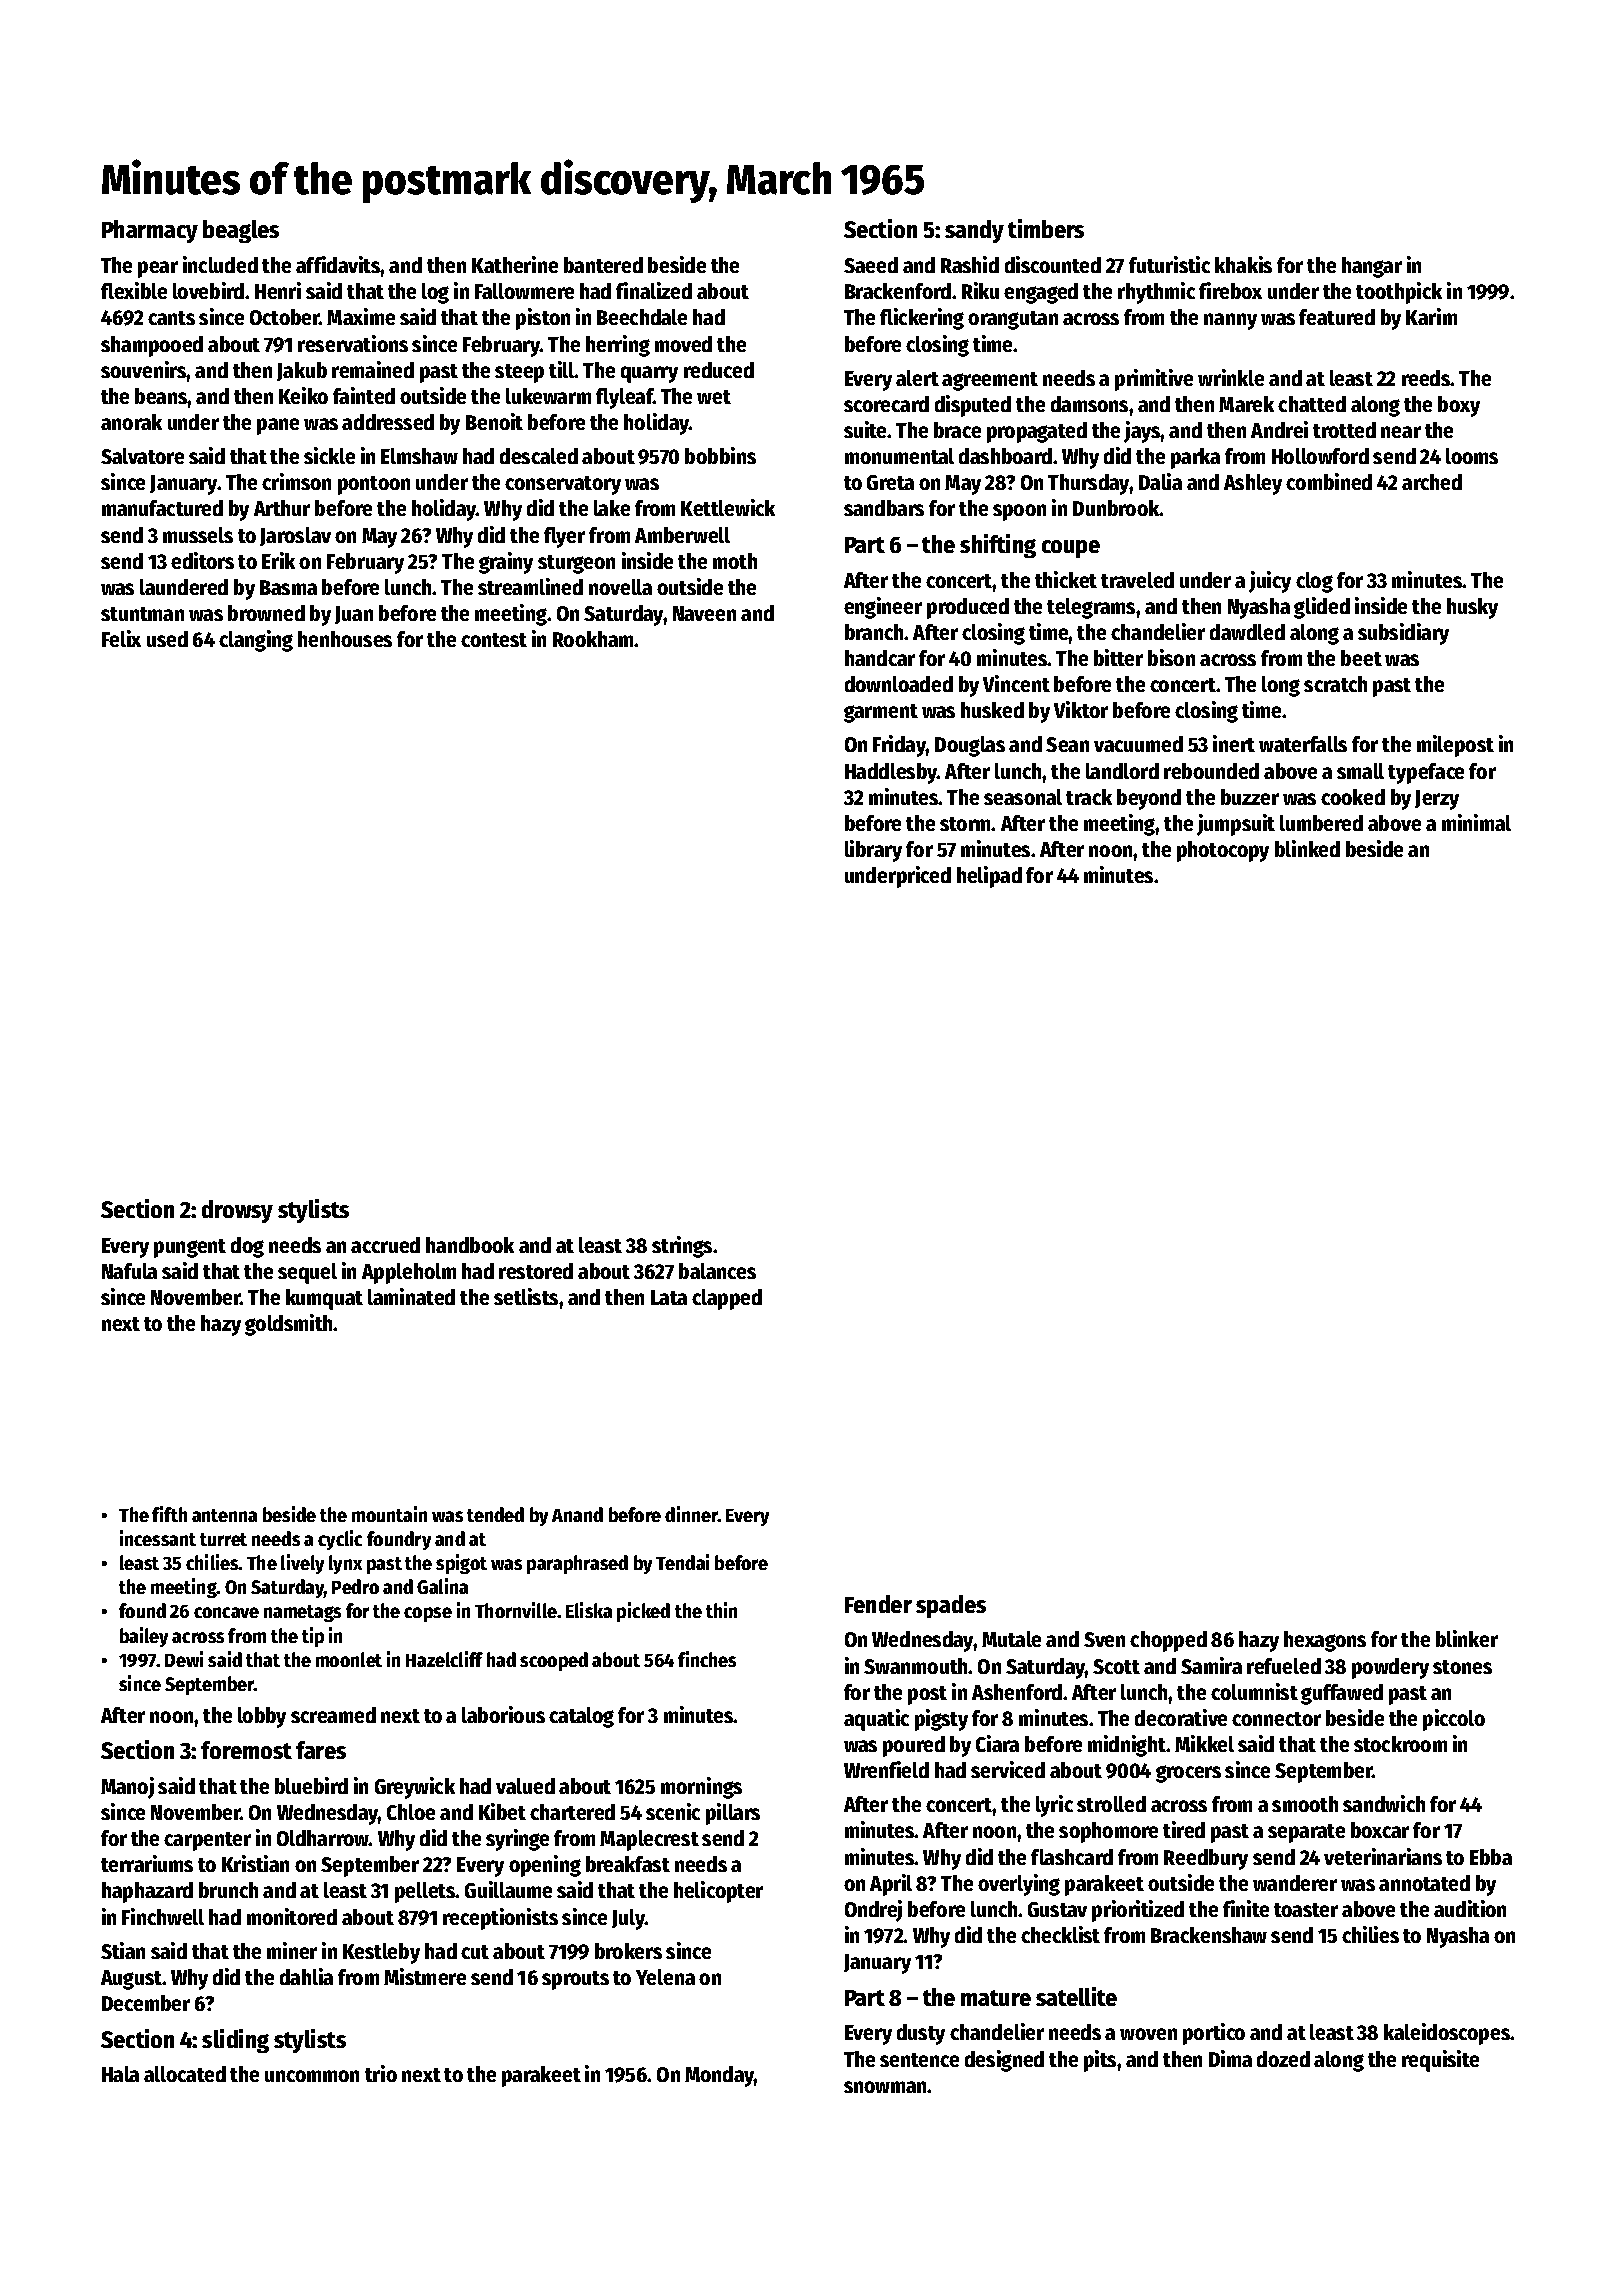 The height and width of the screenshot is (2292, 1620). What do you see at coordinates (312, 2076) in the screenshot?
I see `uncommon` at bounding box center [312, 2076].
